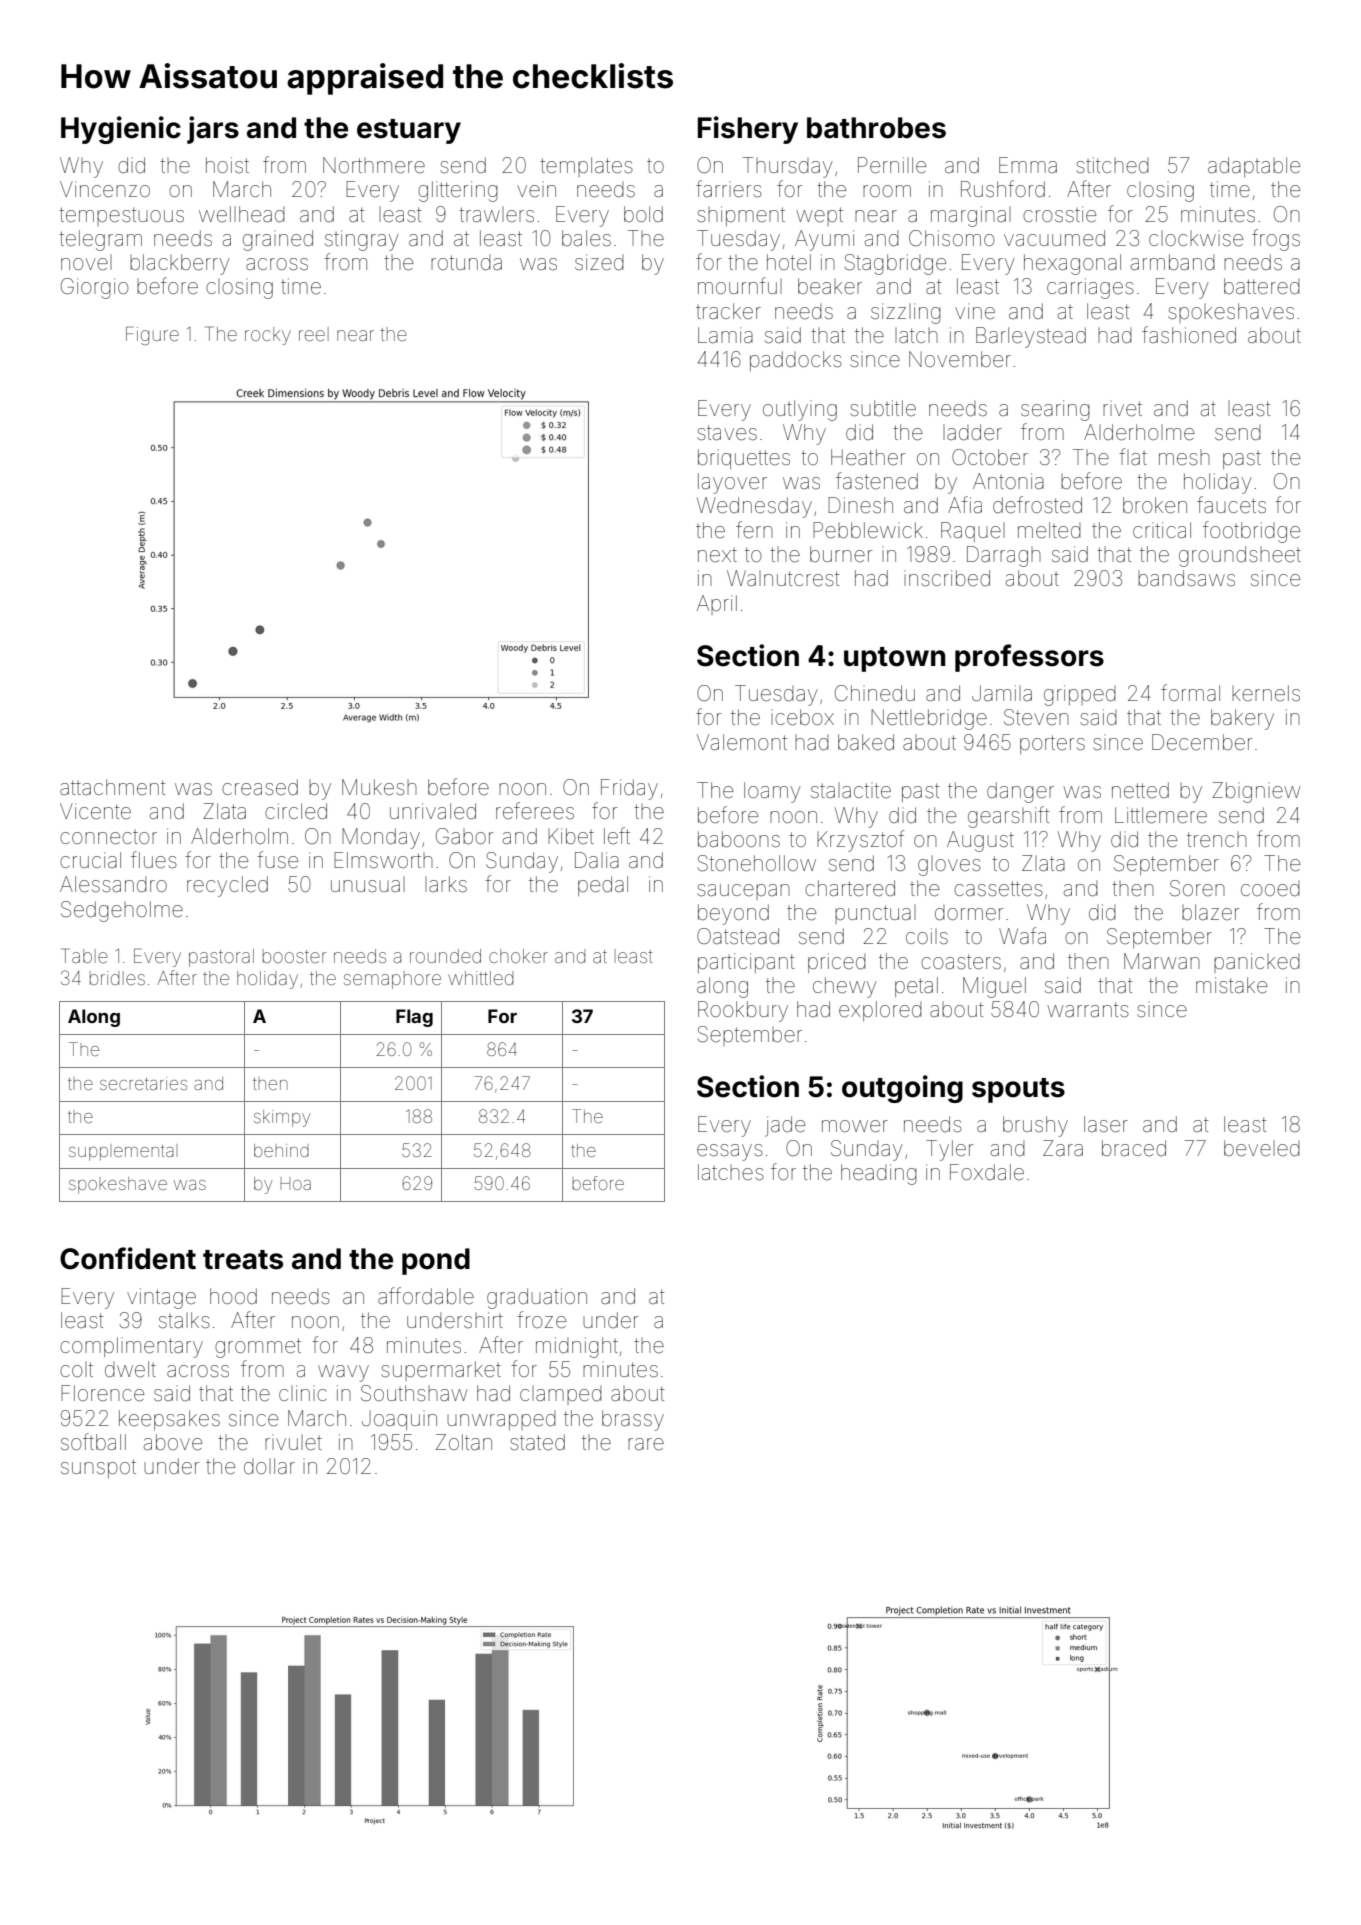  Describe the element at coordinates (536, 191) in the screenshot. I see `vein` at that location.
